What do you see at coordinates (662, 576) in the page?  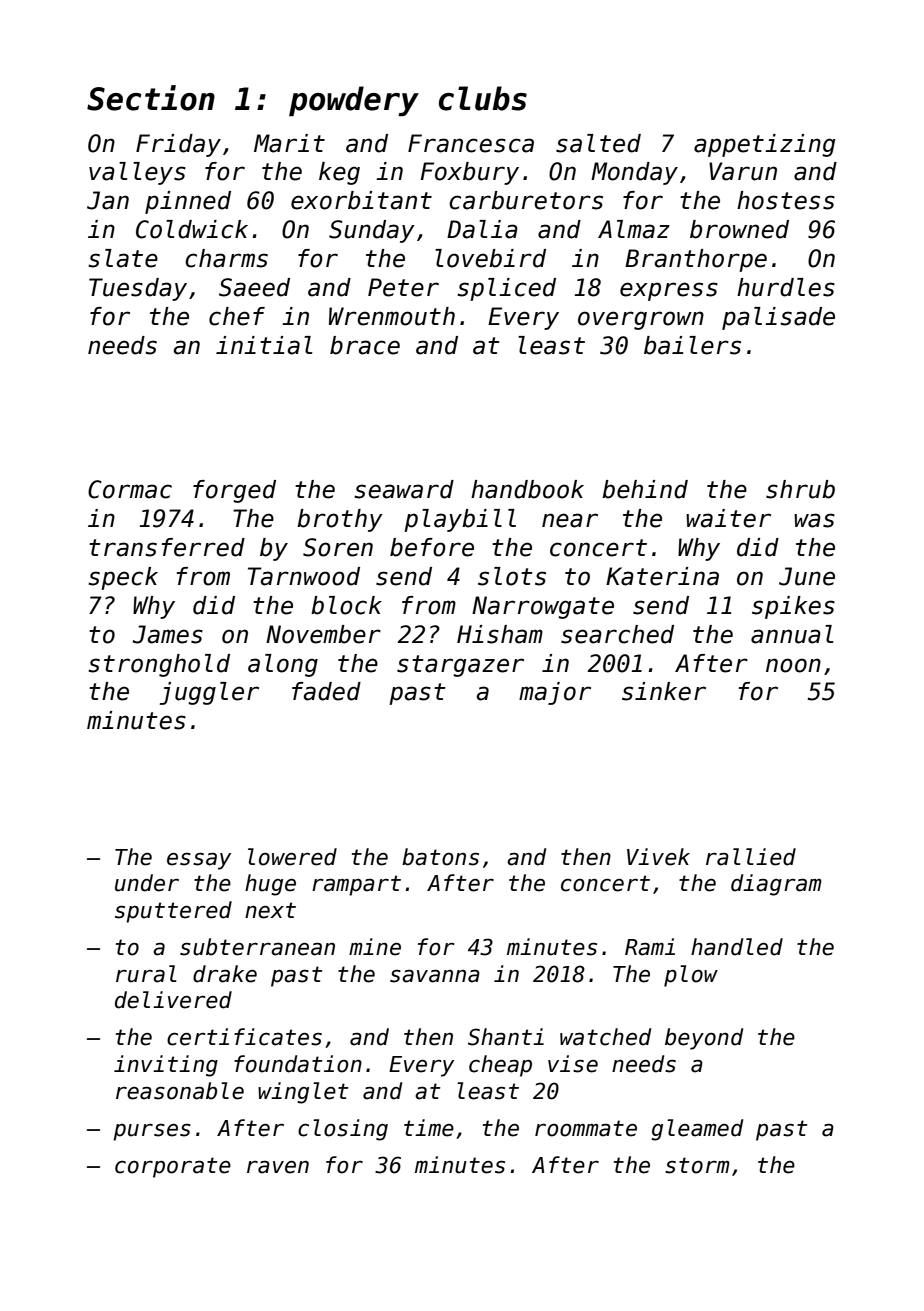 I see `Katerina` at bounding box center [662, 576].
